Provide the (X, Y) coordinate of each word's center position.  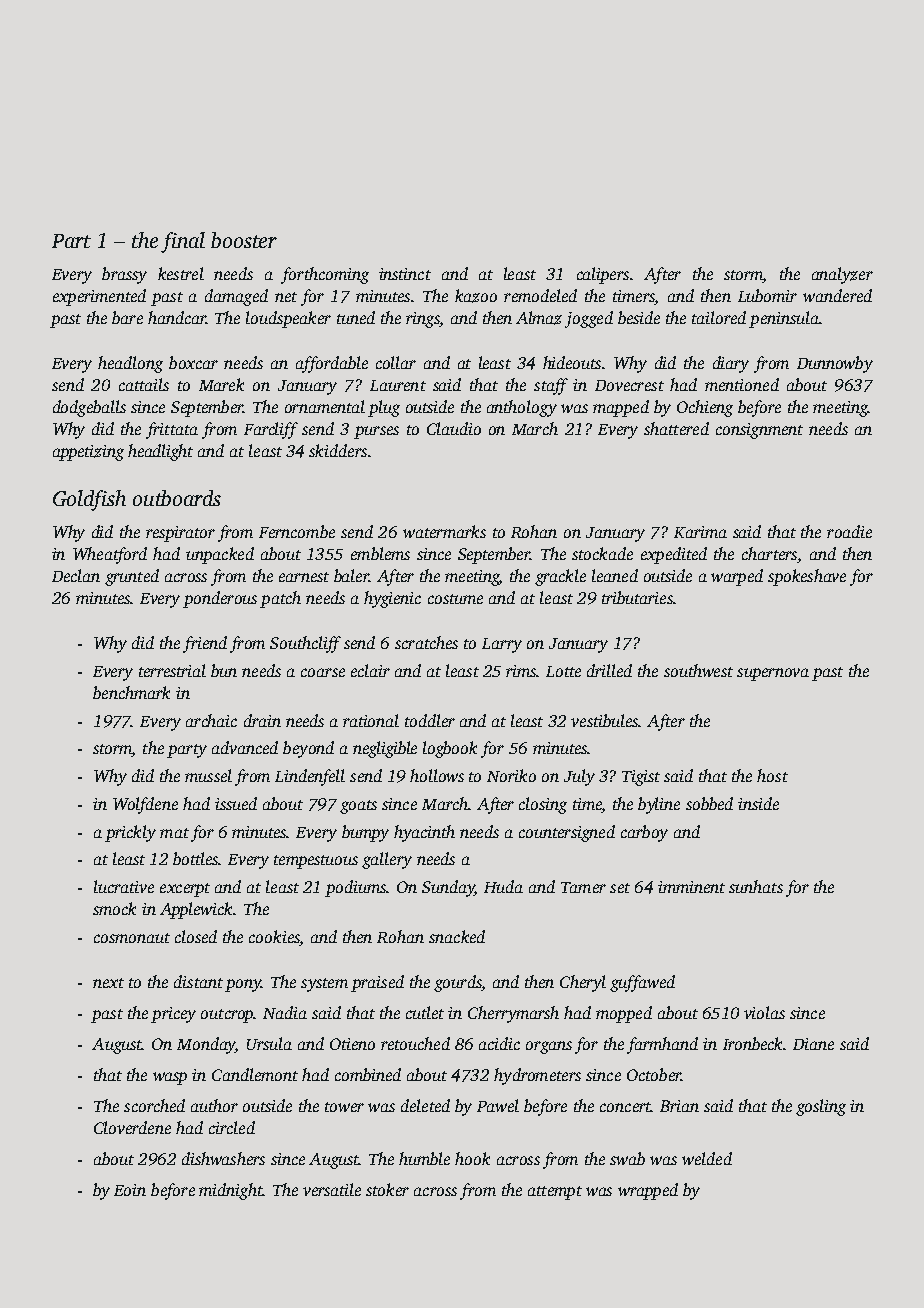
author (214, 1105)
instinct (405, 274)
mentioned (742, 384)
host (772, 775)
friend (205, 644)
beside (639, 317)
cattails (144, 384)
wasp (170, 1078)
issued (236, 803)
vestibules (604, 720)
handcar (177, 317)
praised (377, 983)
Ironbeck (753, 1043)
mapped (621, 408)
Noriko (511, 775)
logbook (450, 749)
